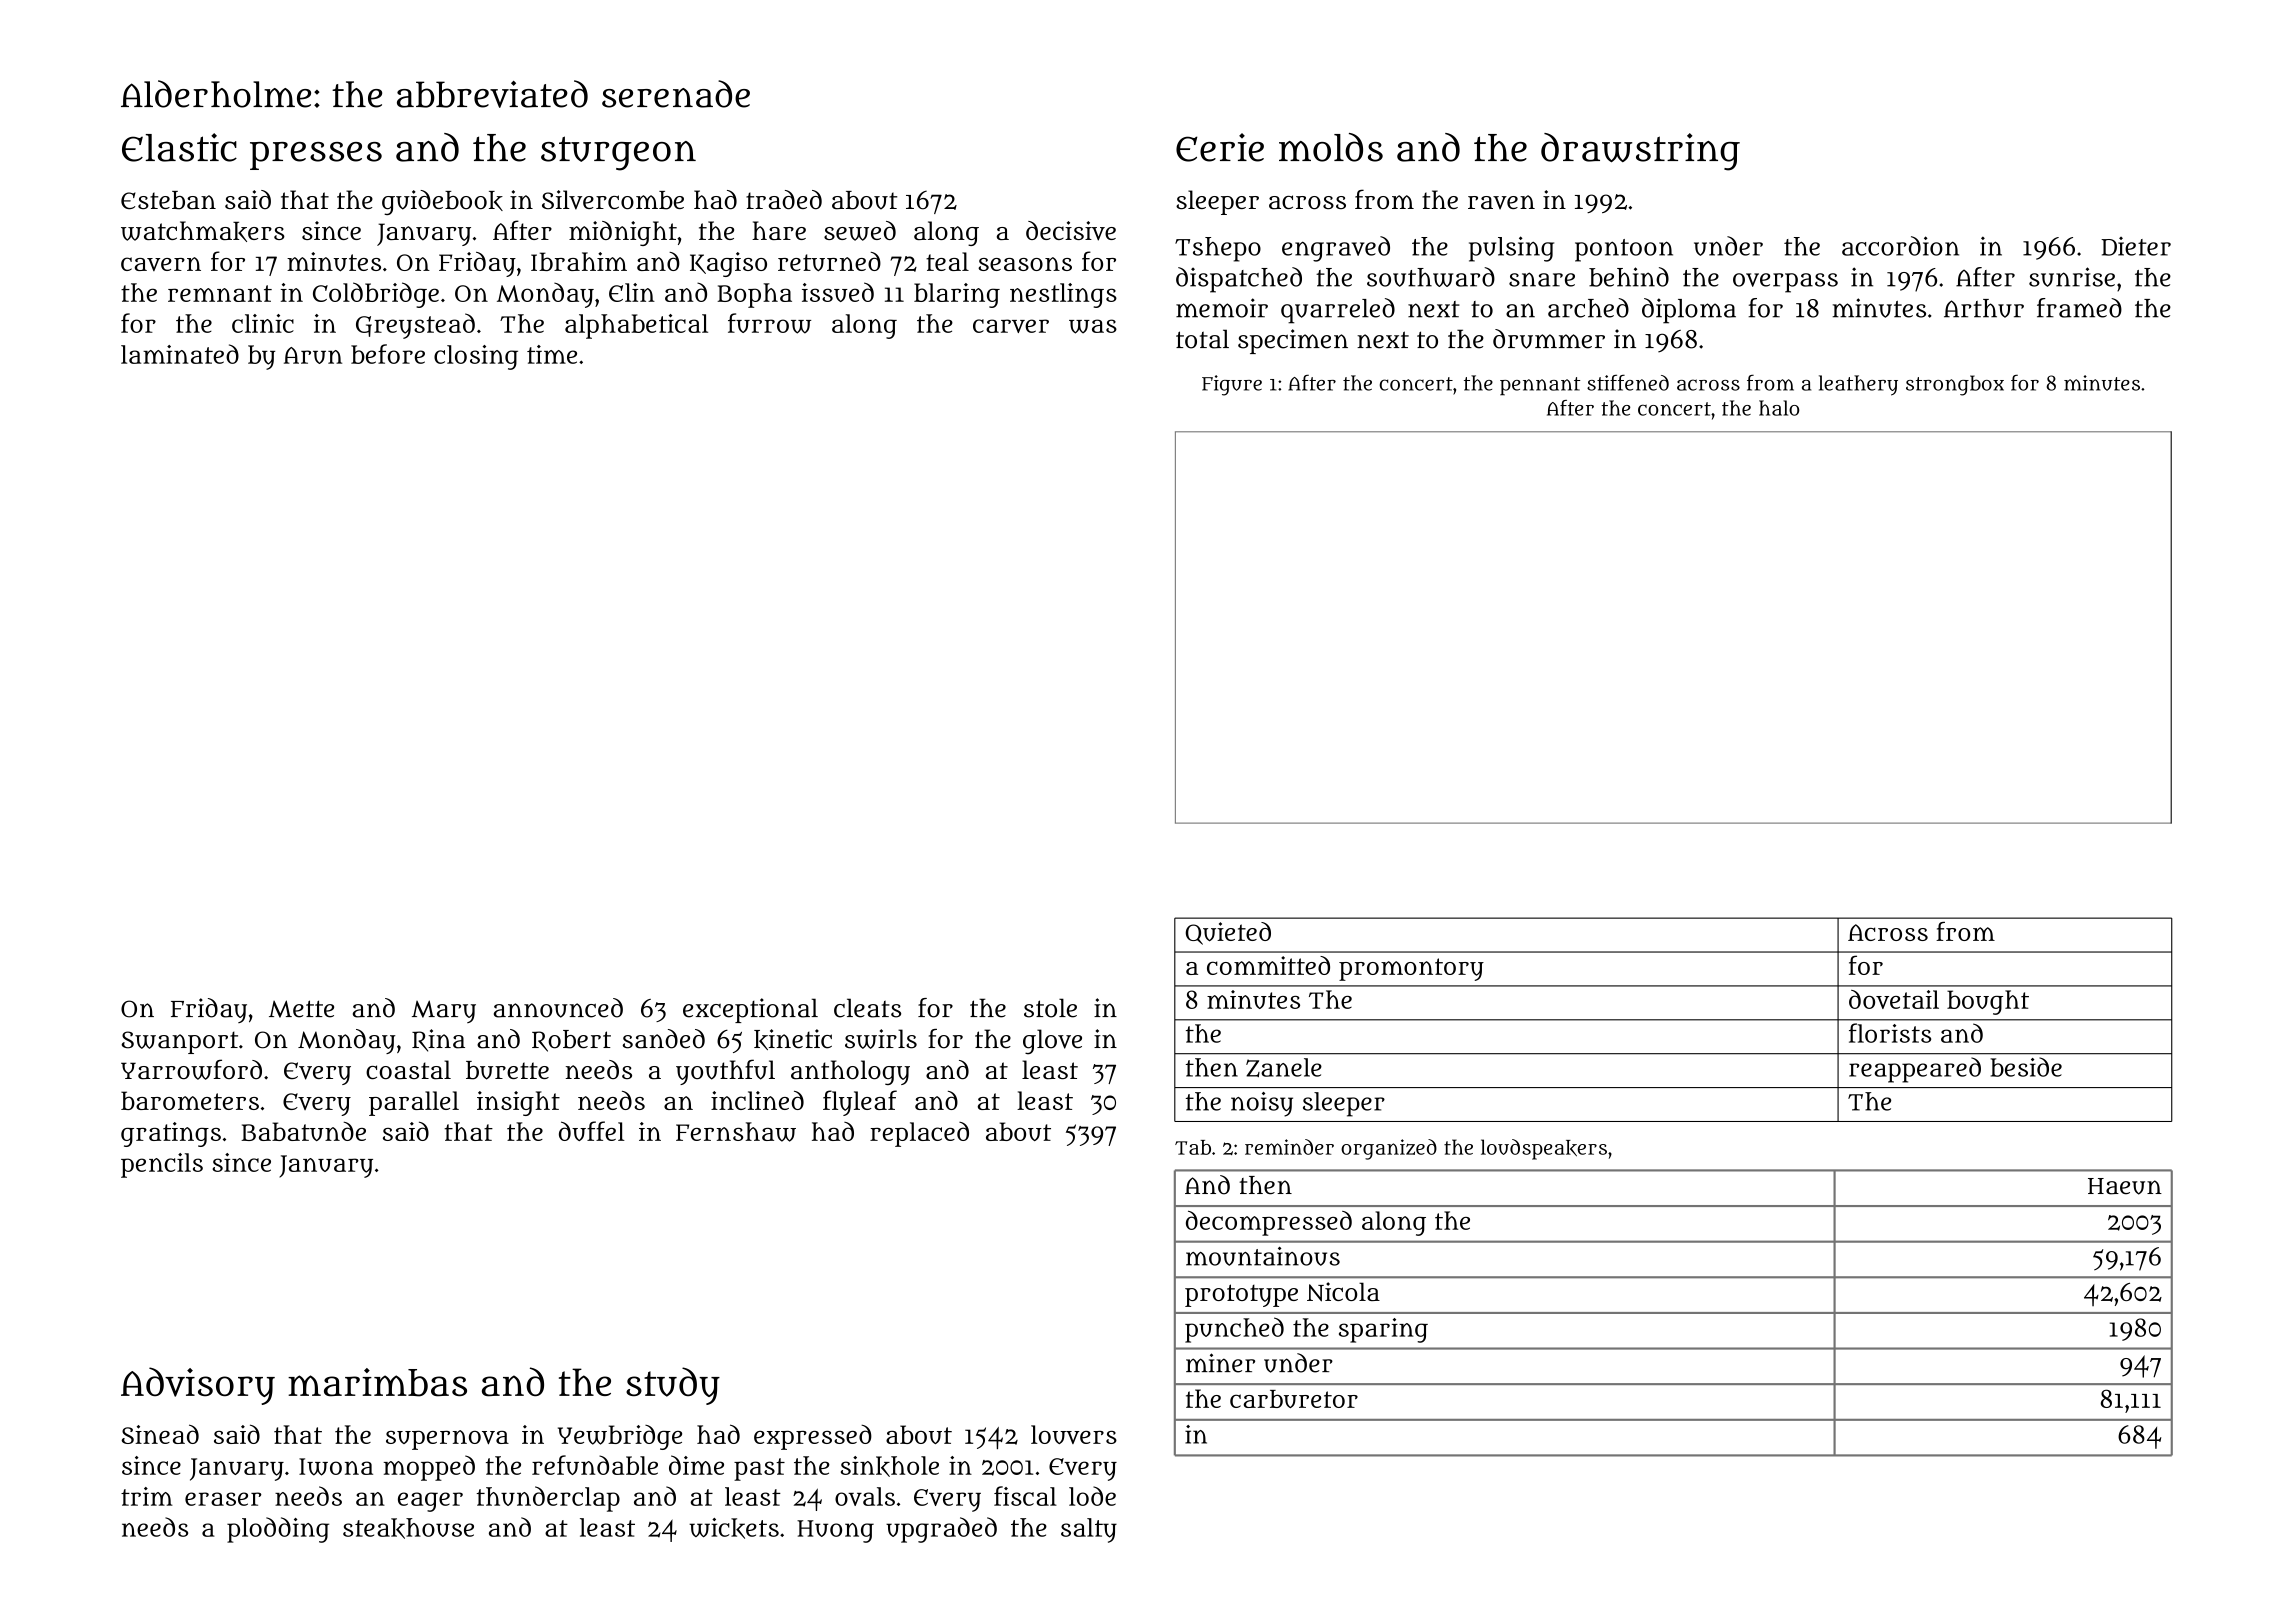 This page has width=2292, height=1620. I want to click on refundable, so click(595, 1465).
